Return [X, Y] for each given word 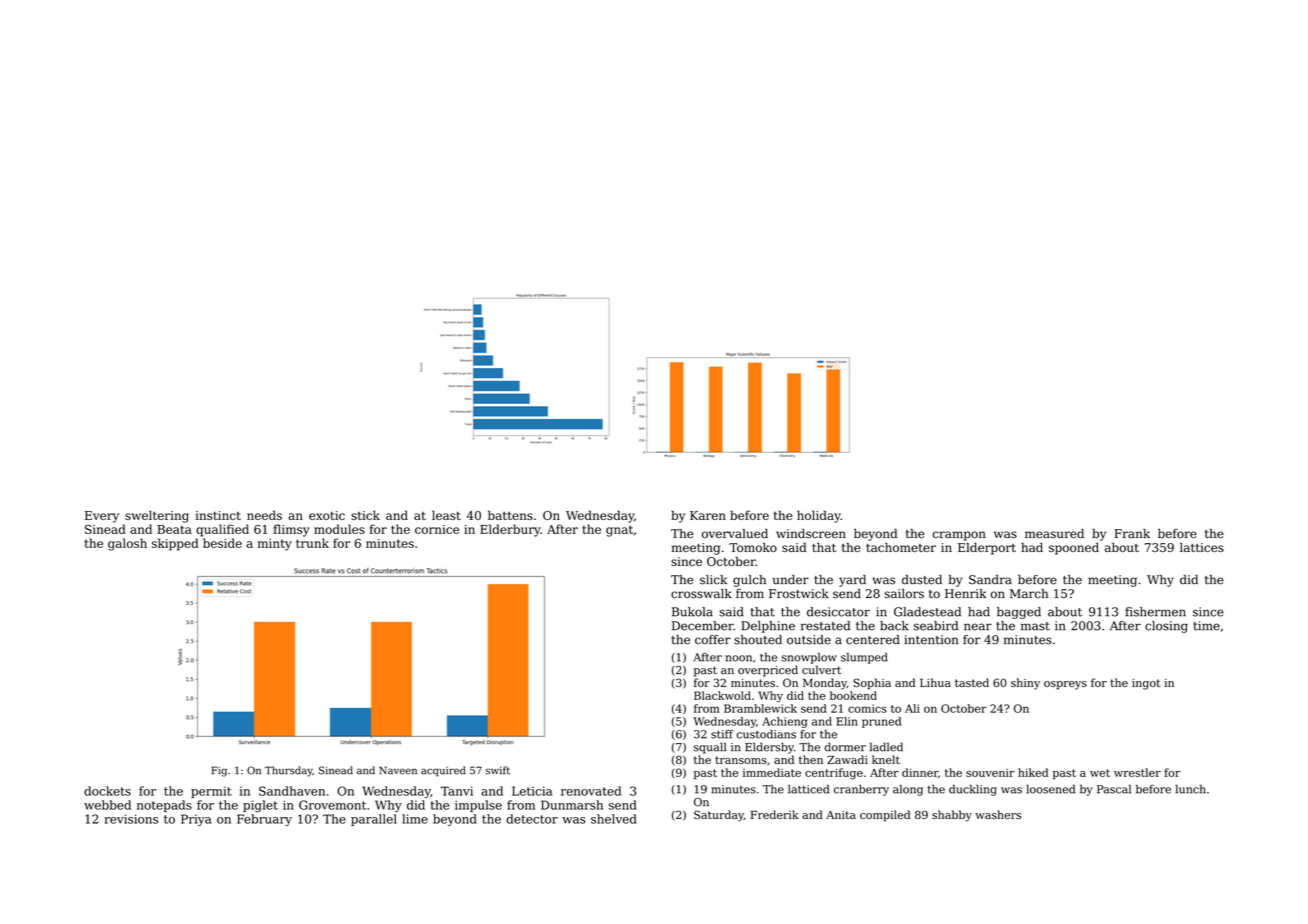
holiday [819, 516]
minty [275, 545]
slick [713, 580]
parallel [374, 820]
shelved [614, 819]
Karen [708, 515]
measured [1054, 534]
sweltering [157, 516]
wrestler [1137, 772]
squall [710, 748]
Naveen [398, 770]
